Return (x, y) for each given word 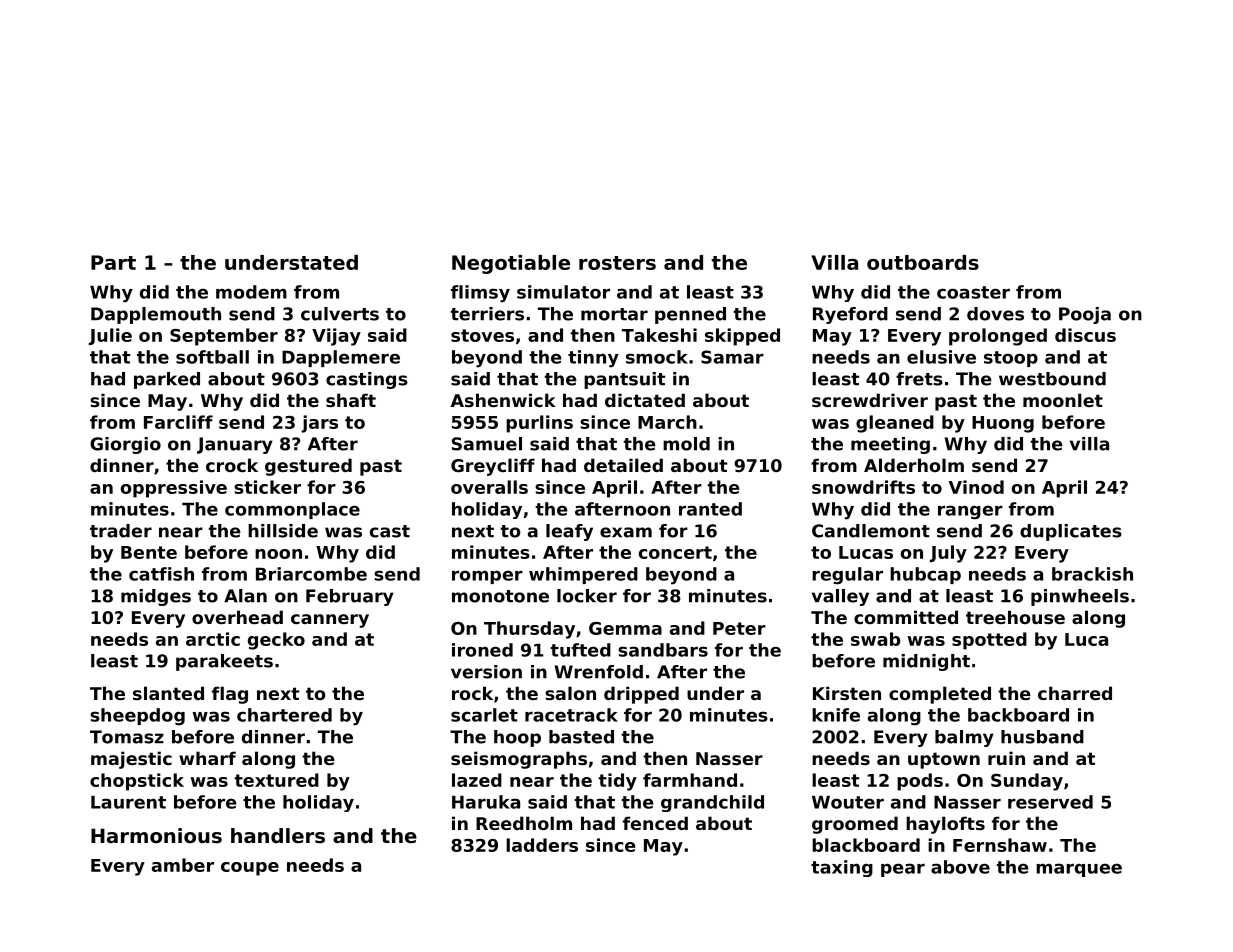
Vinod (976, 487)
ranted (710, 509)
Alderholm (914, 465)
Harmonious (156, 836)
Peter (739, 628)
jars (319, 424)
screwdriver (870, 400)
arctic (213, 639)
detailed (623, 465)
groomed (855, 825)
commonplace (292, 510)
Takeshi (659, 335)
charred (1075, 693)
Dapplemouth (156, 315)
